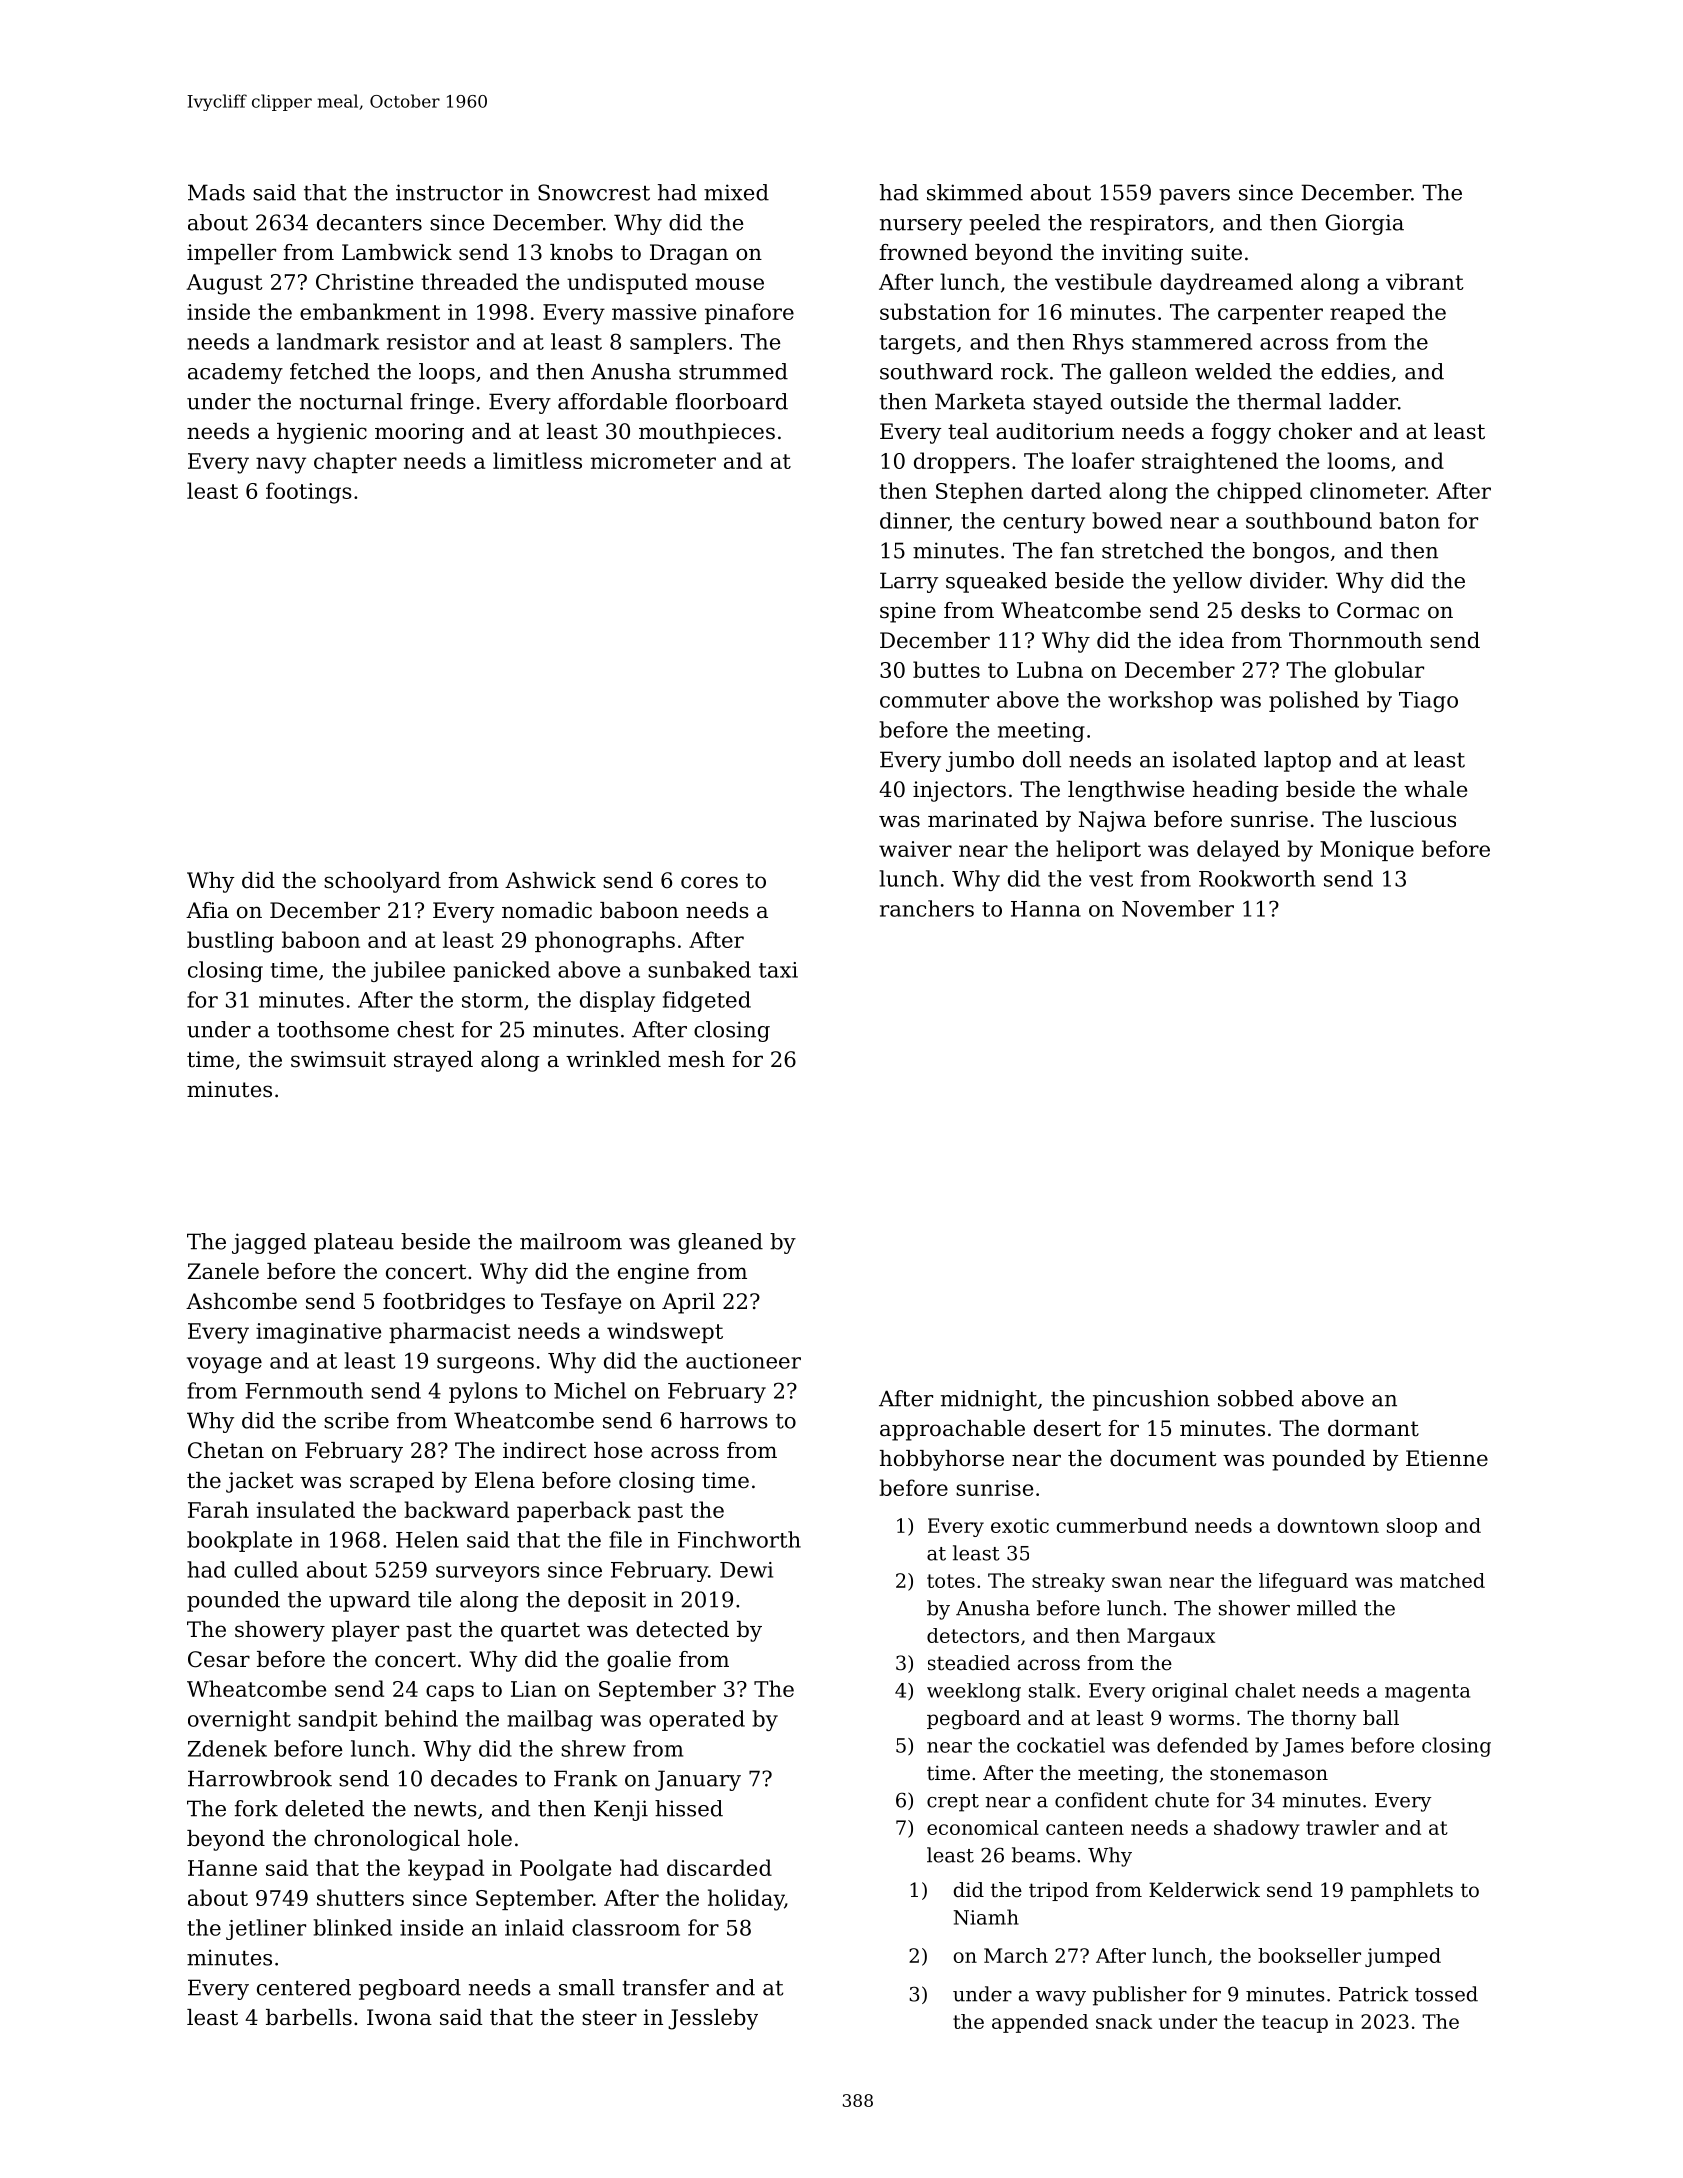 This image has width=1683, height=2178. Describe the element at coordinates (1413, 819) in the image. I see `luscious` at that location.
